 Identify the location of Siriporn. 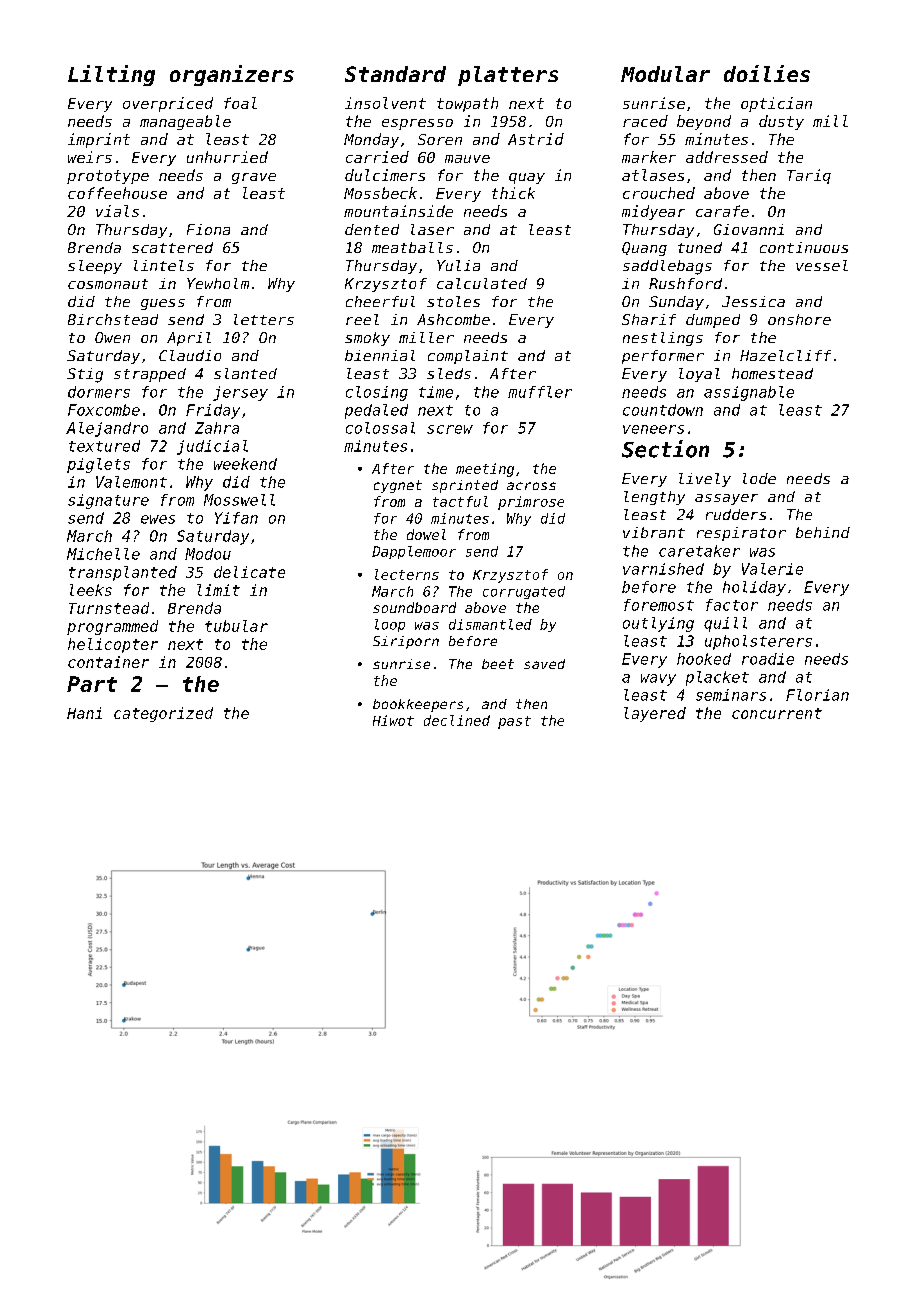
(406, 642).
